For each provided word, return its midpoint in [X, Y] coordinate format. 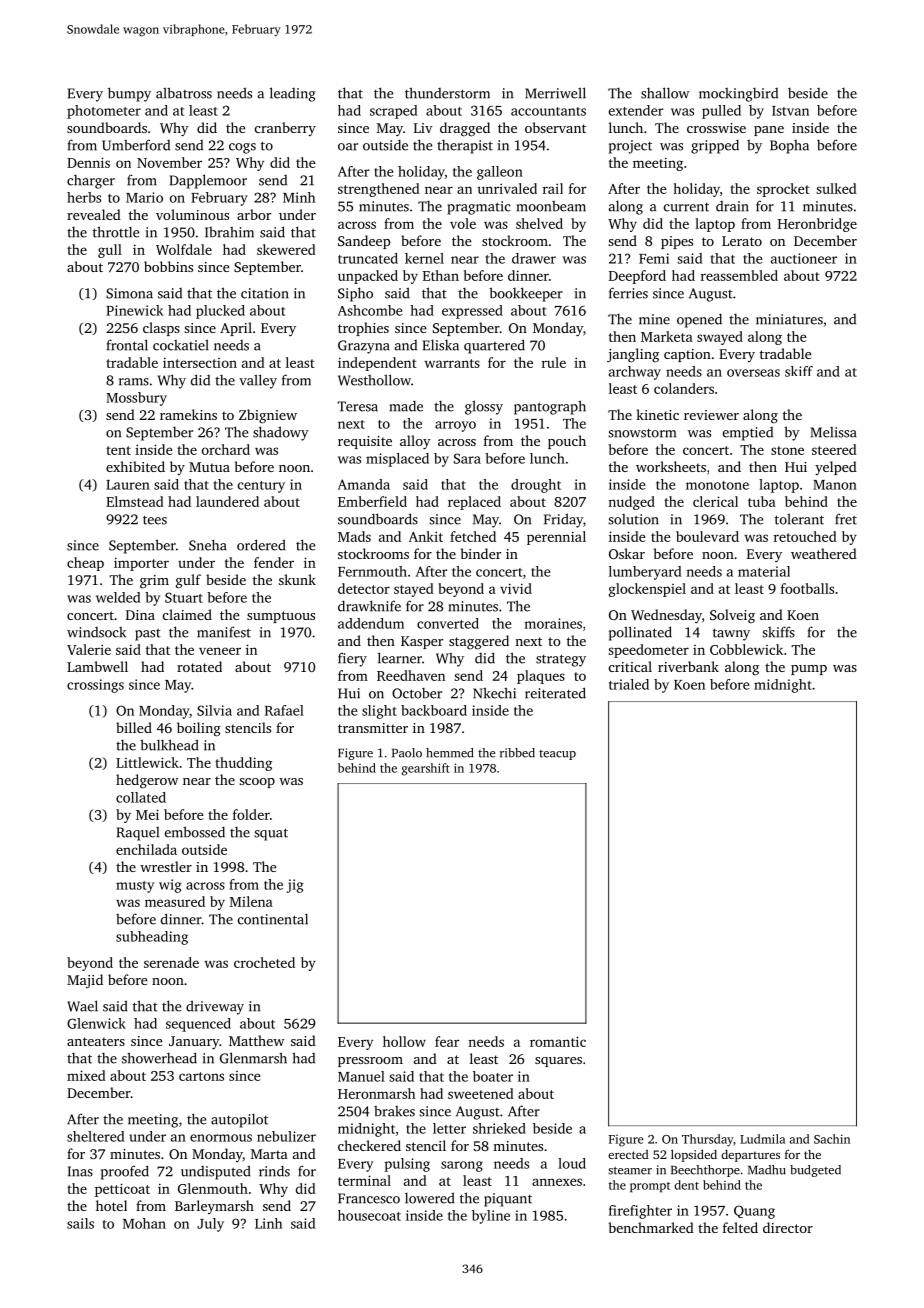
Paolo [407, 753]
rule [554, 362]
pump [809, 670]
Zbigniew [268, 416]
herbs [84, 197]
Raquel [138, 834]
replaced [474, 503]
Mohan [144, 1223]
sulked [836, 188]
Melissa [834, 432]
